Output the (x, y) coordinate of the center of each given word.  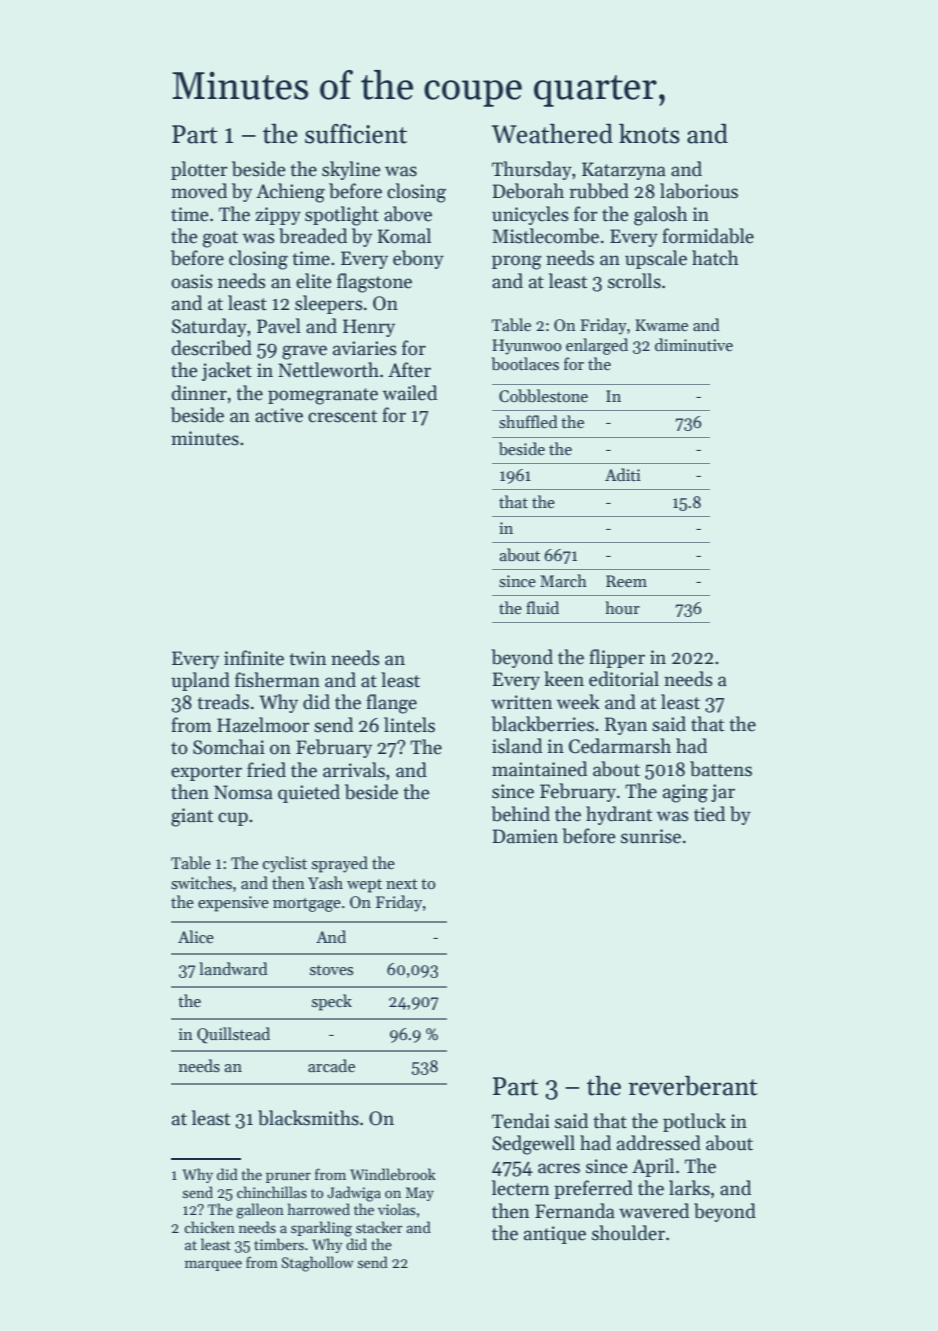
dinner (199, 393)
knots (649, 134)
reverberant (693, 1086)
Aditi (623, 474)
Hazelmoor (263, 725)
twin (308, 658)
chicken (209, 1227)
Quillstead (233, 1035)
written (522, 702)
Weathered (552, 134)
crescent (342, 416)
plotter (199, 170)
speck (332, 1002)
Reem (626, 581)
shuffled (528, 422)
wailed (410, 393)
